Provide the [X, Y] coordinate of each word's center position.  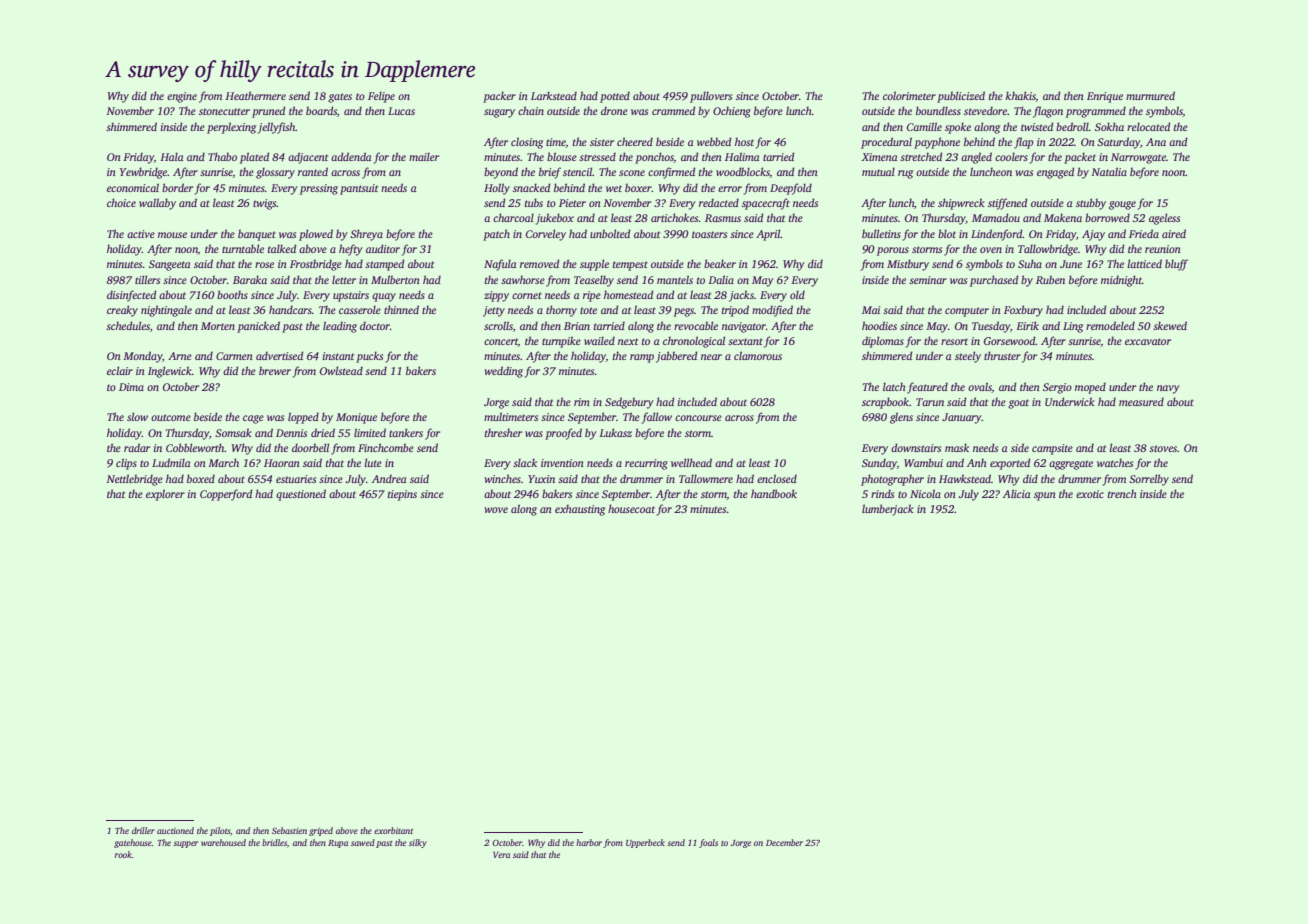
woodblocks [743, 172]
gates [340, 98]
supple [594, 265]
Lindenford [997, 235]
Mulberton [395, 279]
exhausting [580, 510]
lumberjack [888, 510]
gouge [1122, 205]
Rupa [338, 844]
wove [496, 510]
